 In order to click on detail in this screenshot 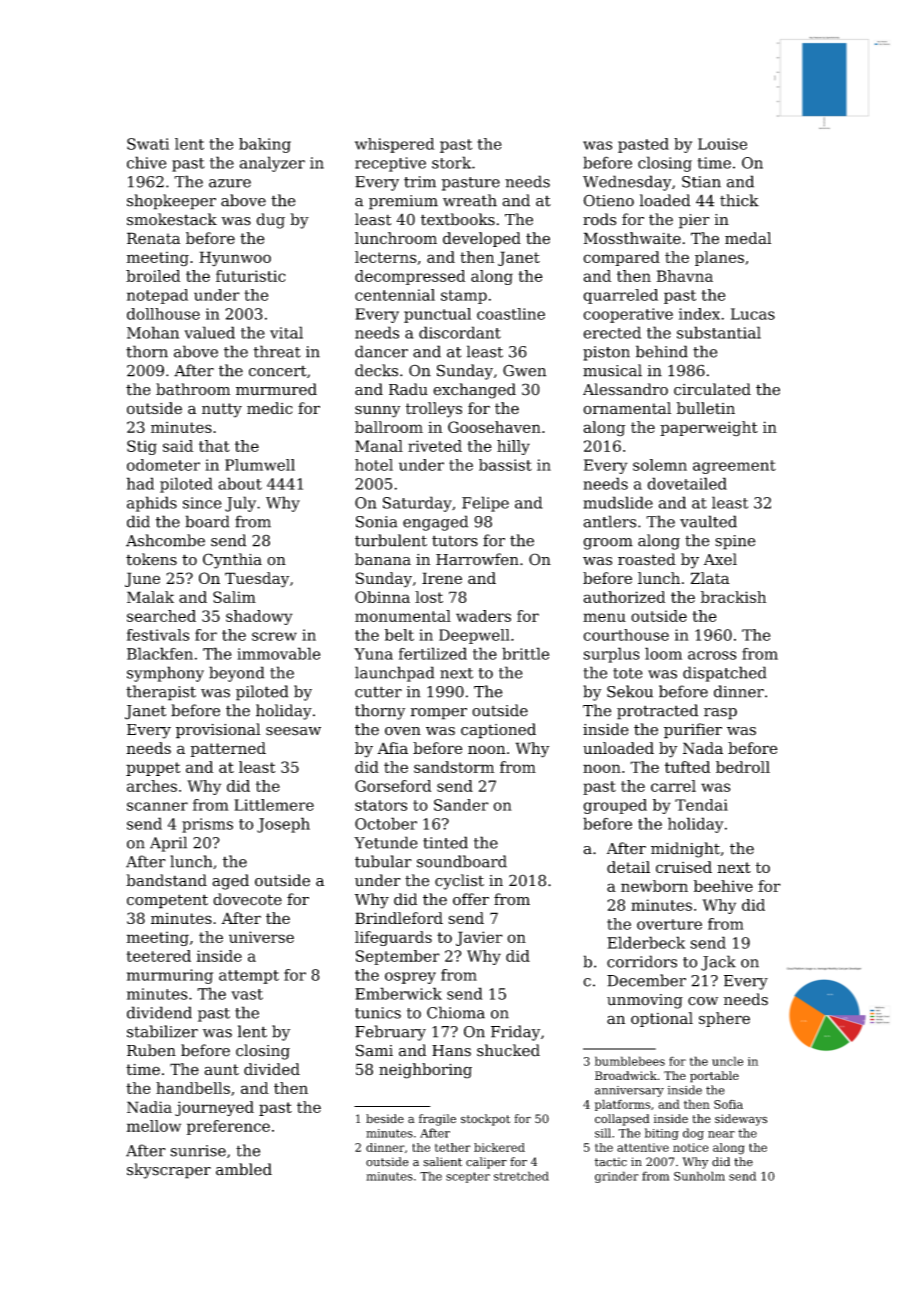, I will do `click(628, 867)`.
